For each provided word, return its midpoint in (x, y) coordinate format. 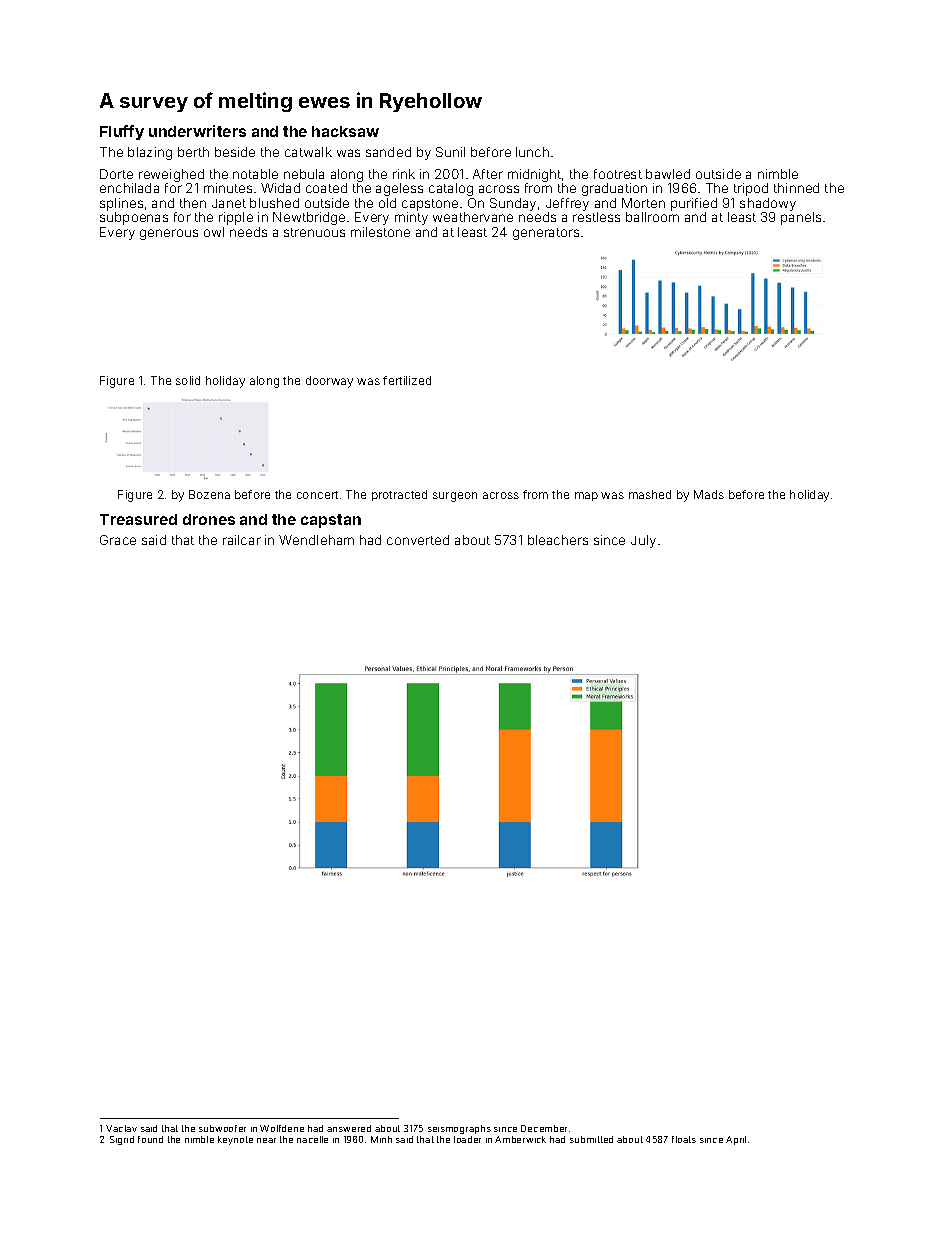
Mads (709, 494)
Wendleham (316, 540)
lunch (532, 152)
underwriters (197, 131)
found (150, 1139)
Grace (118, 540)
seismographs (459, 1129)
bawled (668, 174)
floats (684, 1139)
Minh (381, 1139)
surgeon (455, 497)
